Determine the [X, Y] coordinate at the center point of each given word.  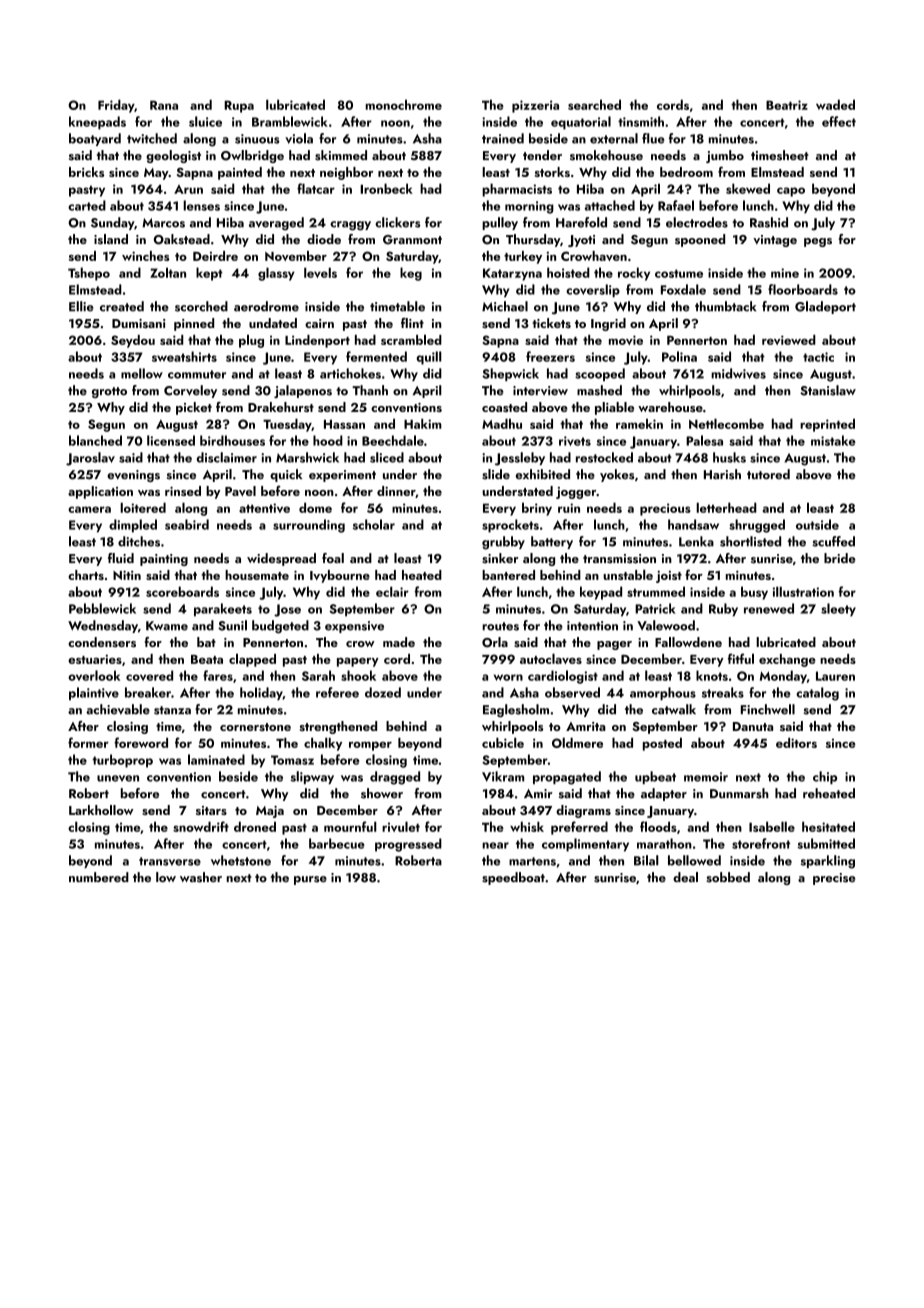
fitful [741, 658]
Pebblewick [102, 608]
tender [542, 155]
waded [835, 104]
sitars [211, 810]
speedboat [513, 878]
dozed [383, 692]
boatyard [95, 139]
